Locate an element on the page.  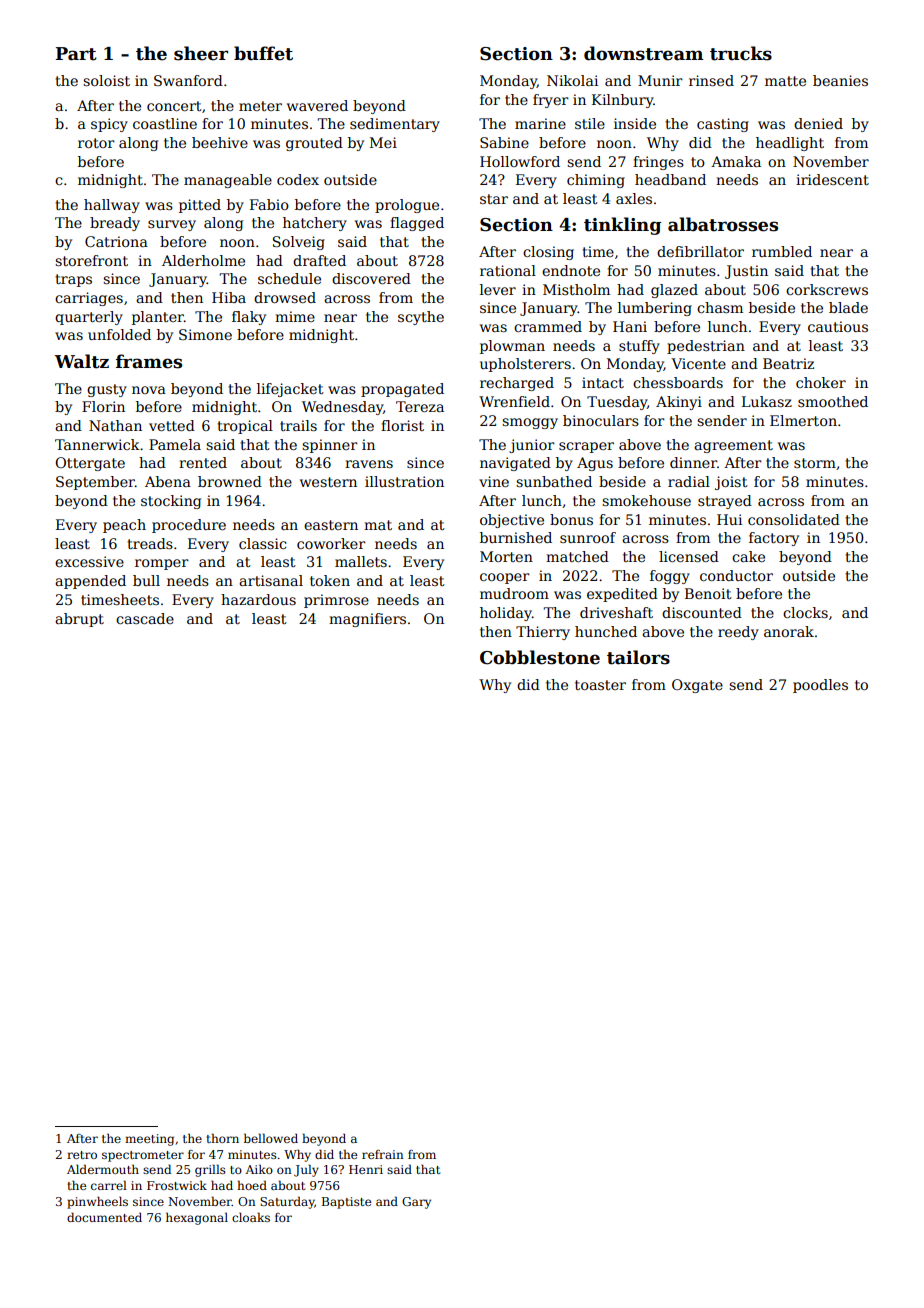
Gary is located at coordinates (416, 1203).
